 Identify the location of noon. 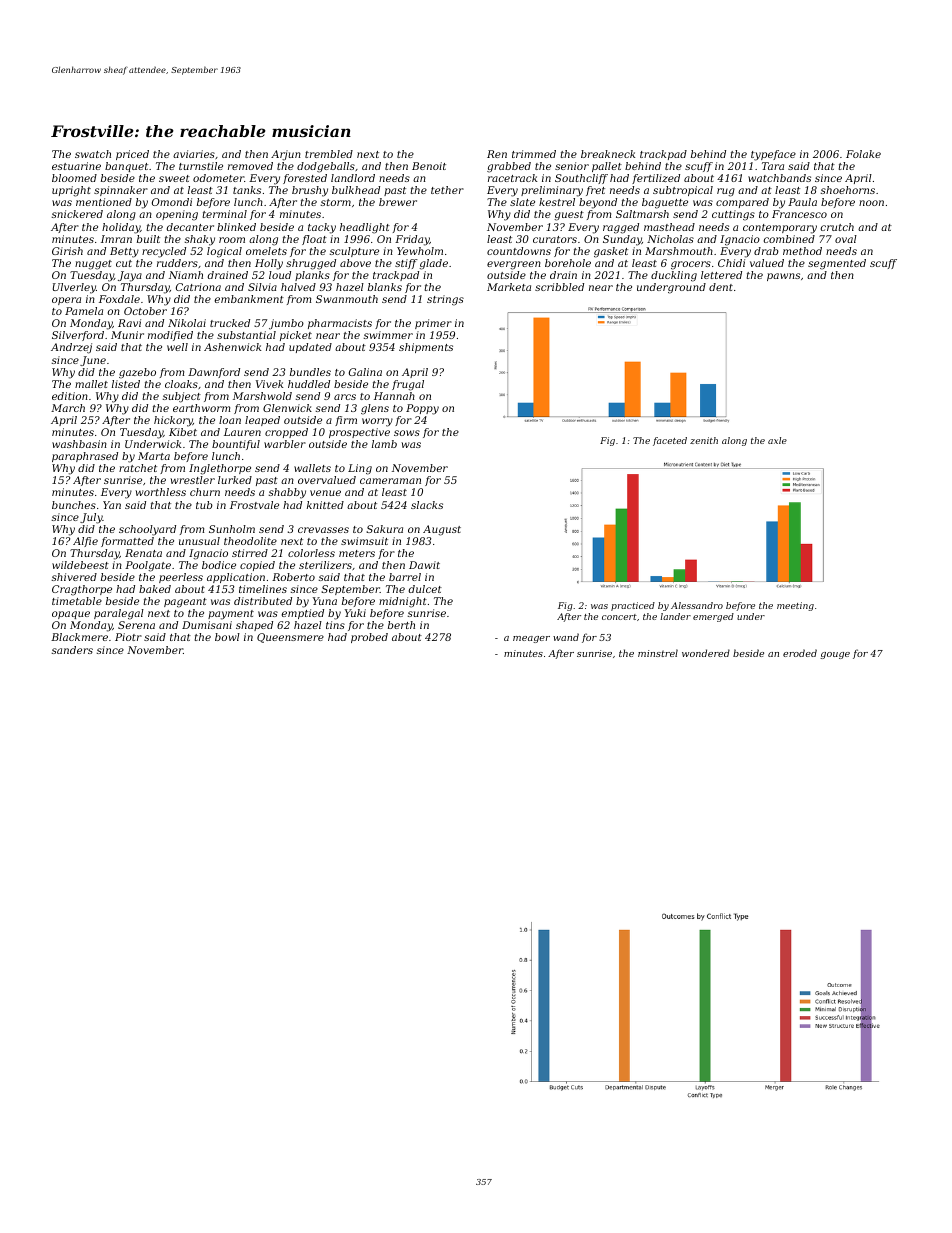
(871, 203).
